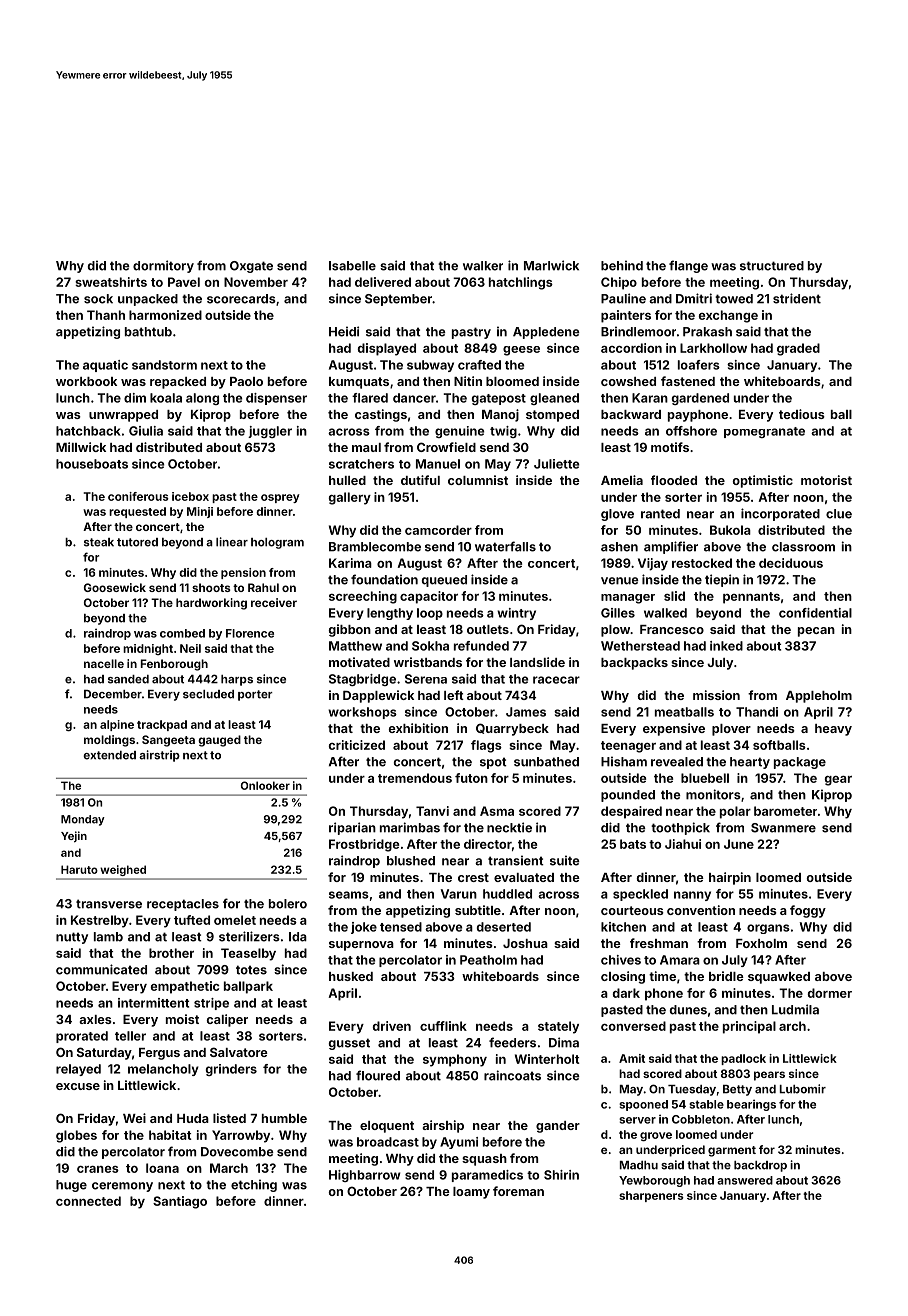 This image has width=908, height=1316. Describe the element at coordinates (558, 1127) in the image. I see `gander` at that location.
